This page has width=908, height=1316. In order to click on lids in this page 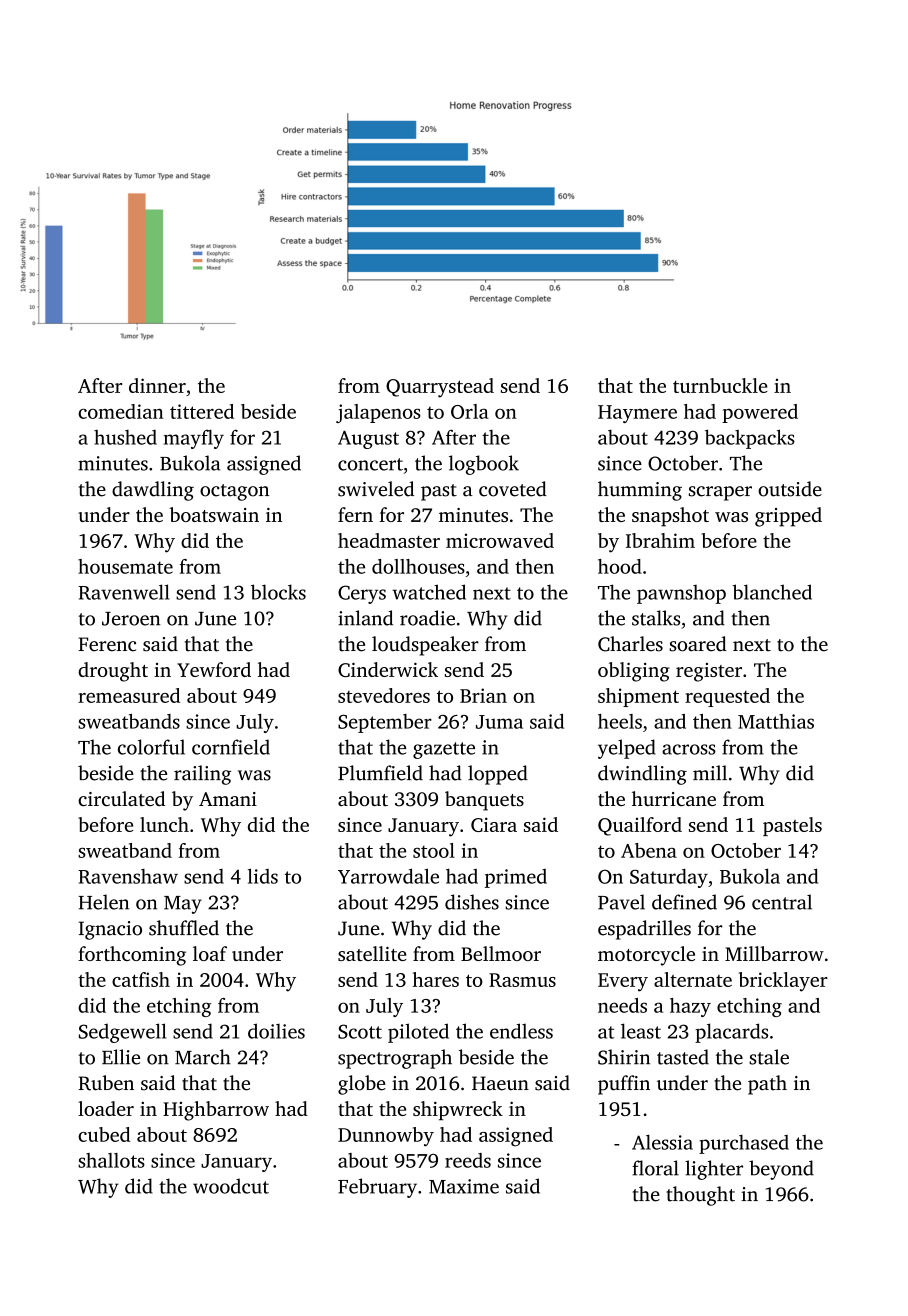, I will do `click(263, 876)`.
